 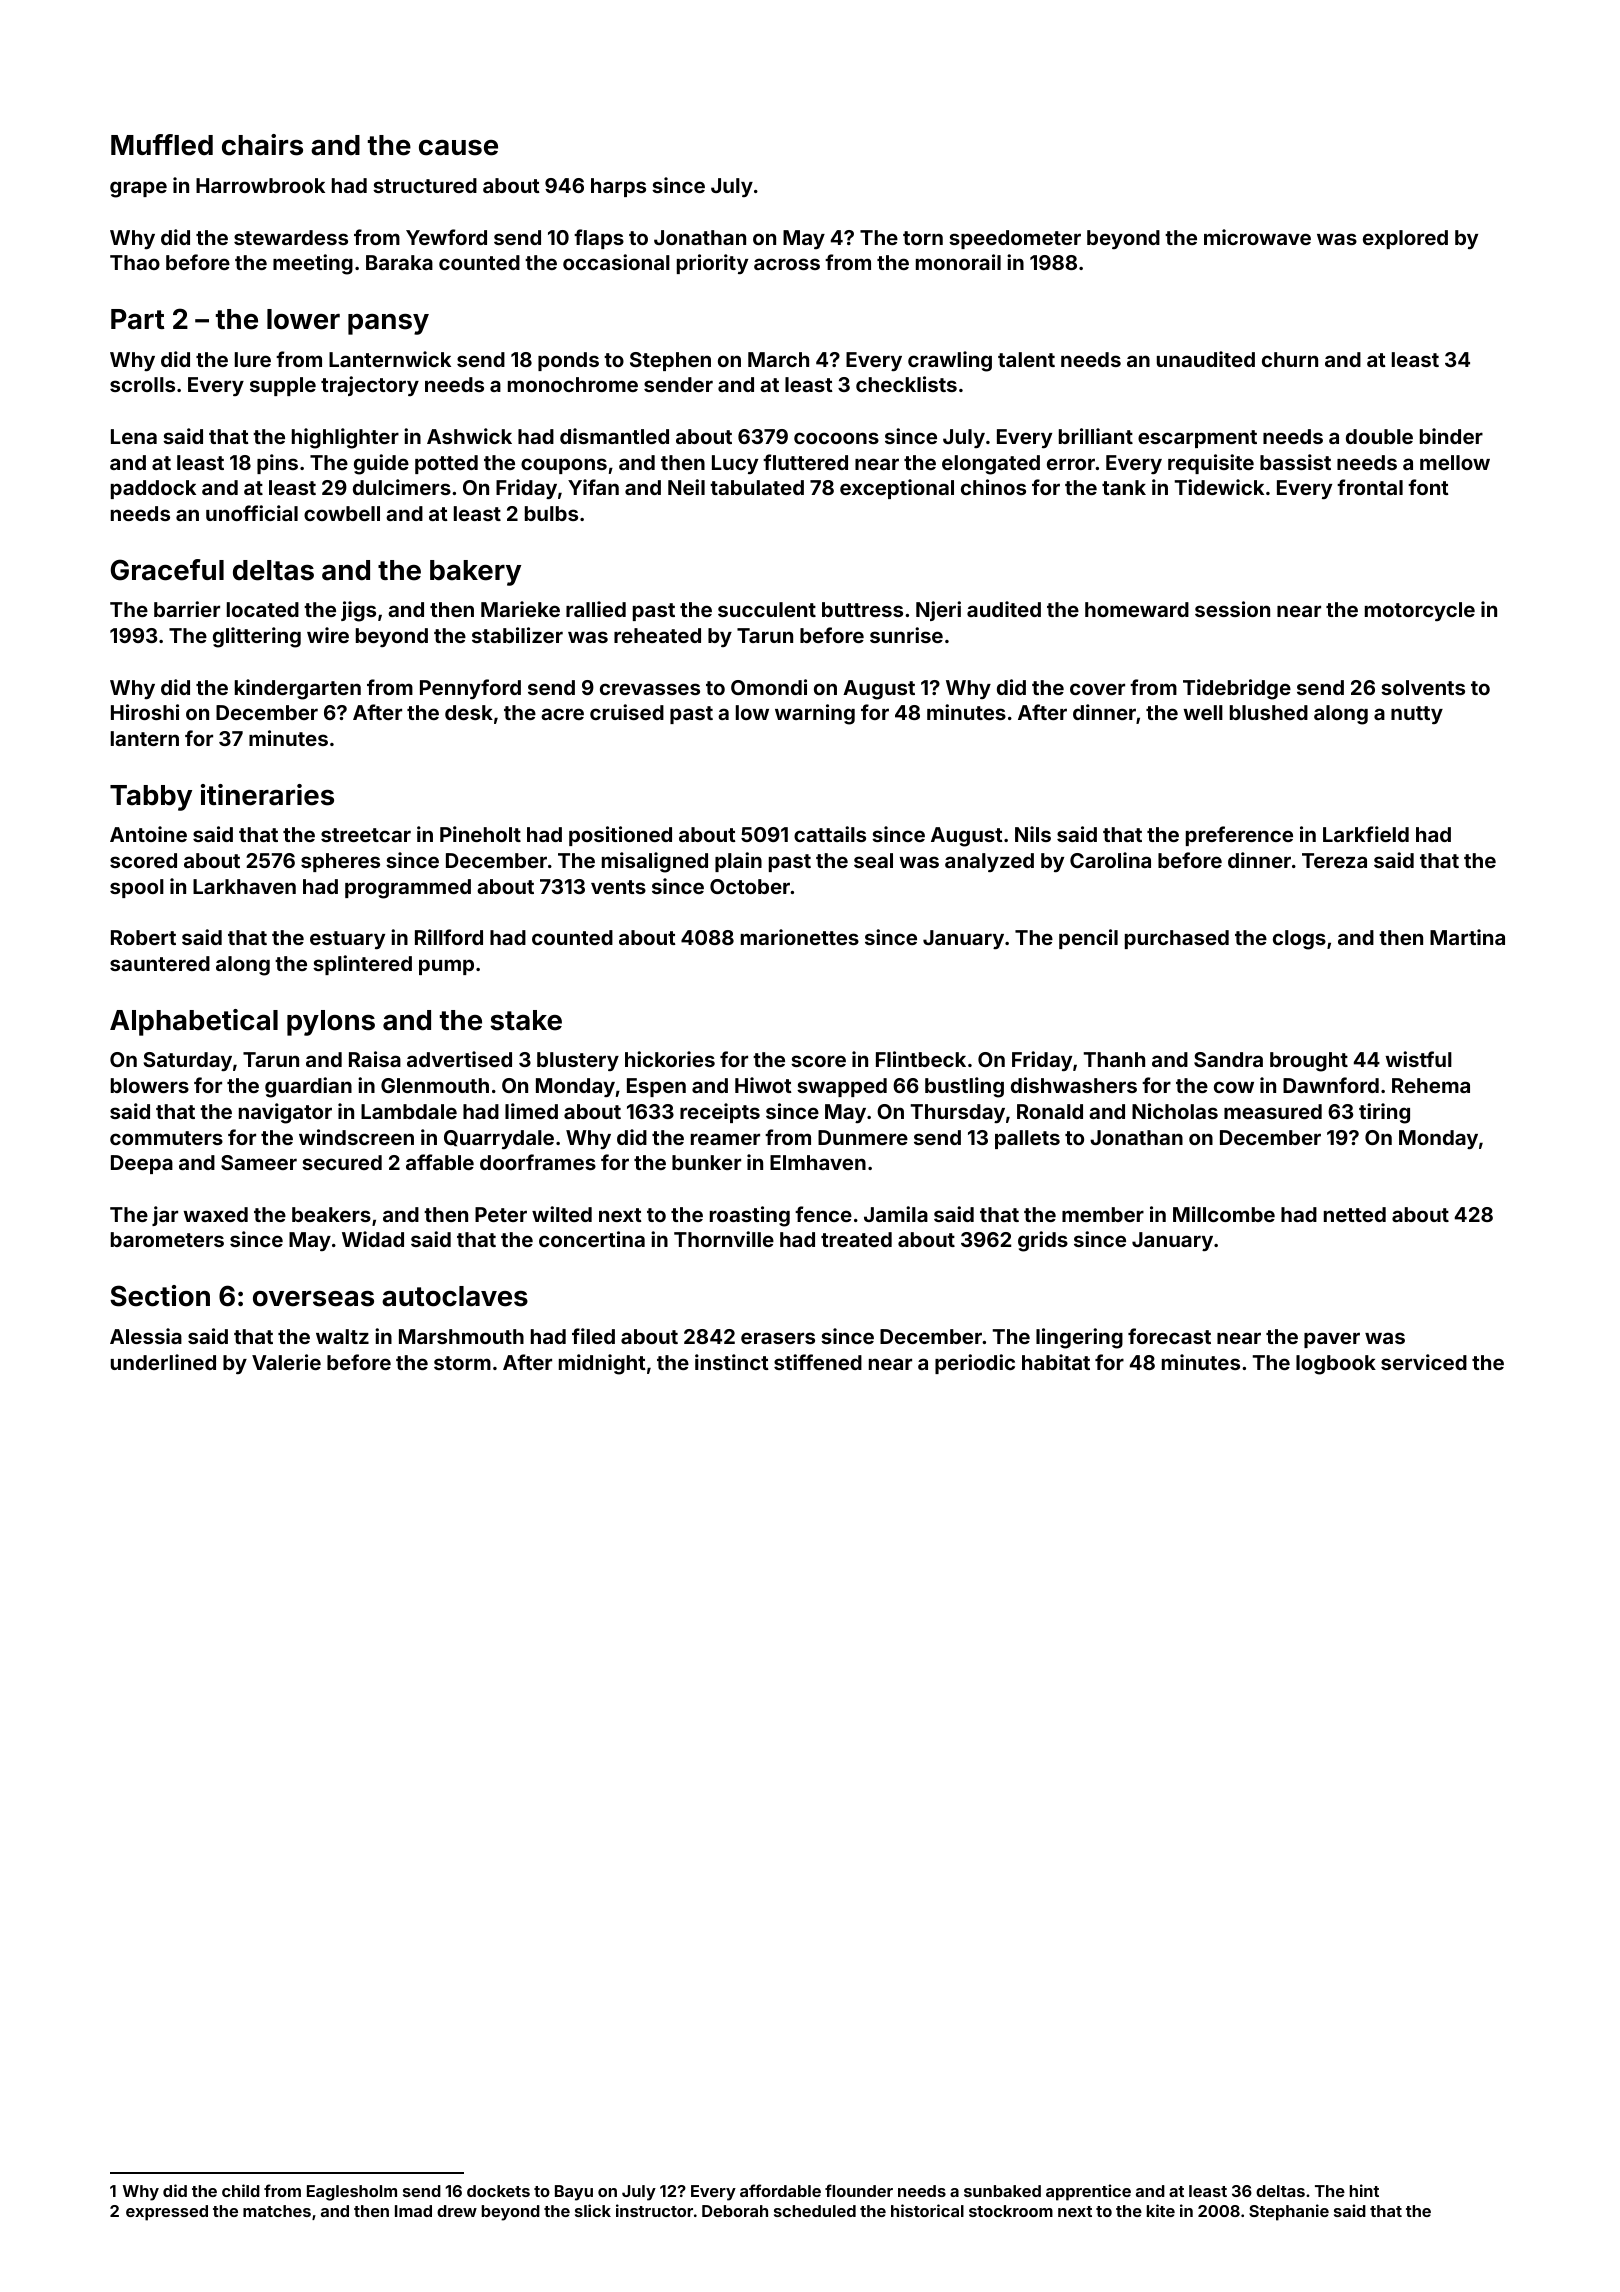 I want to click on serviced, so click(x=1424, y=1362).
